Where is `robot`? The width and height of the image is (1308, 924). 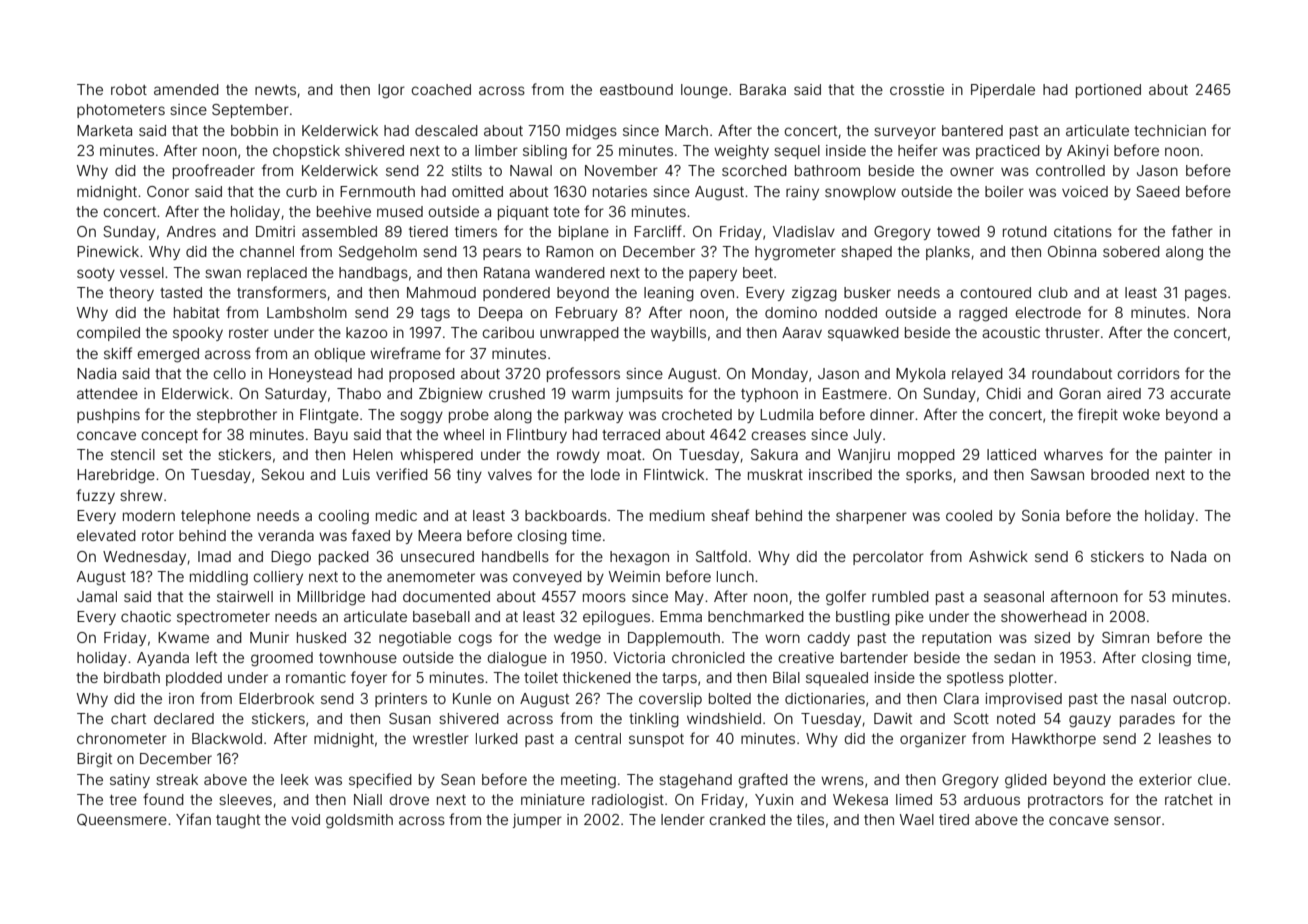
robot is located at coordinates (129, 89).
